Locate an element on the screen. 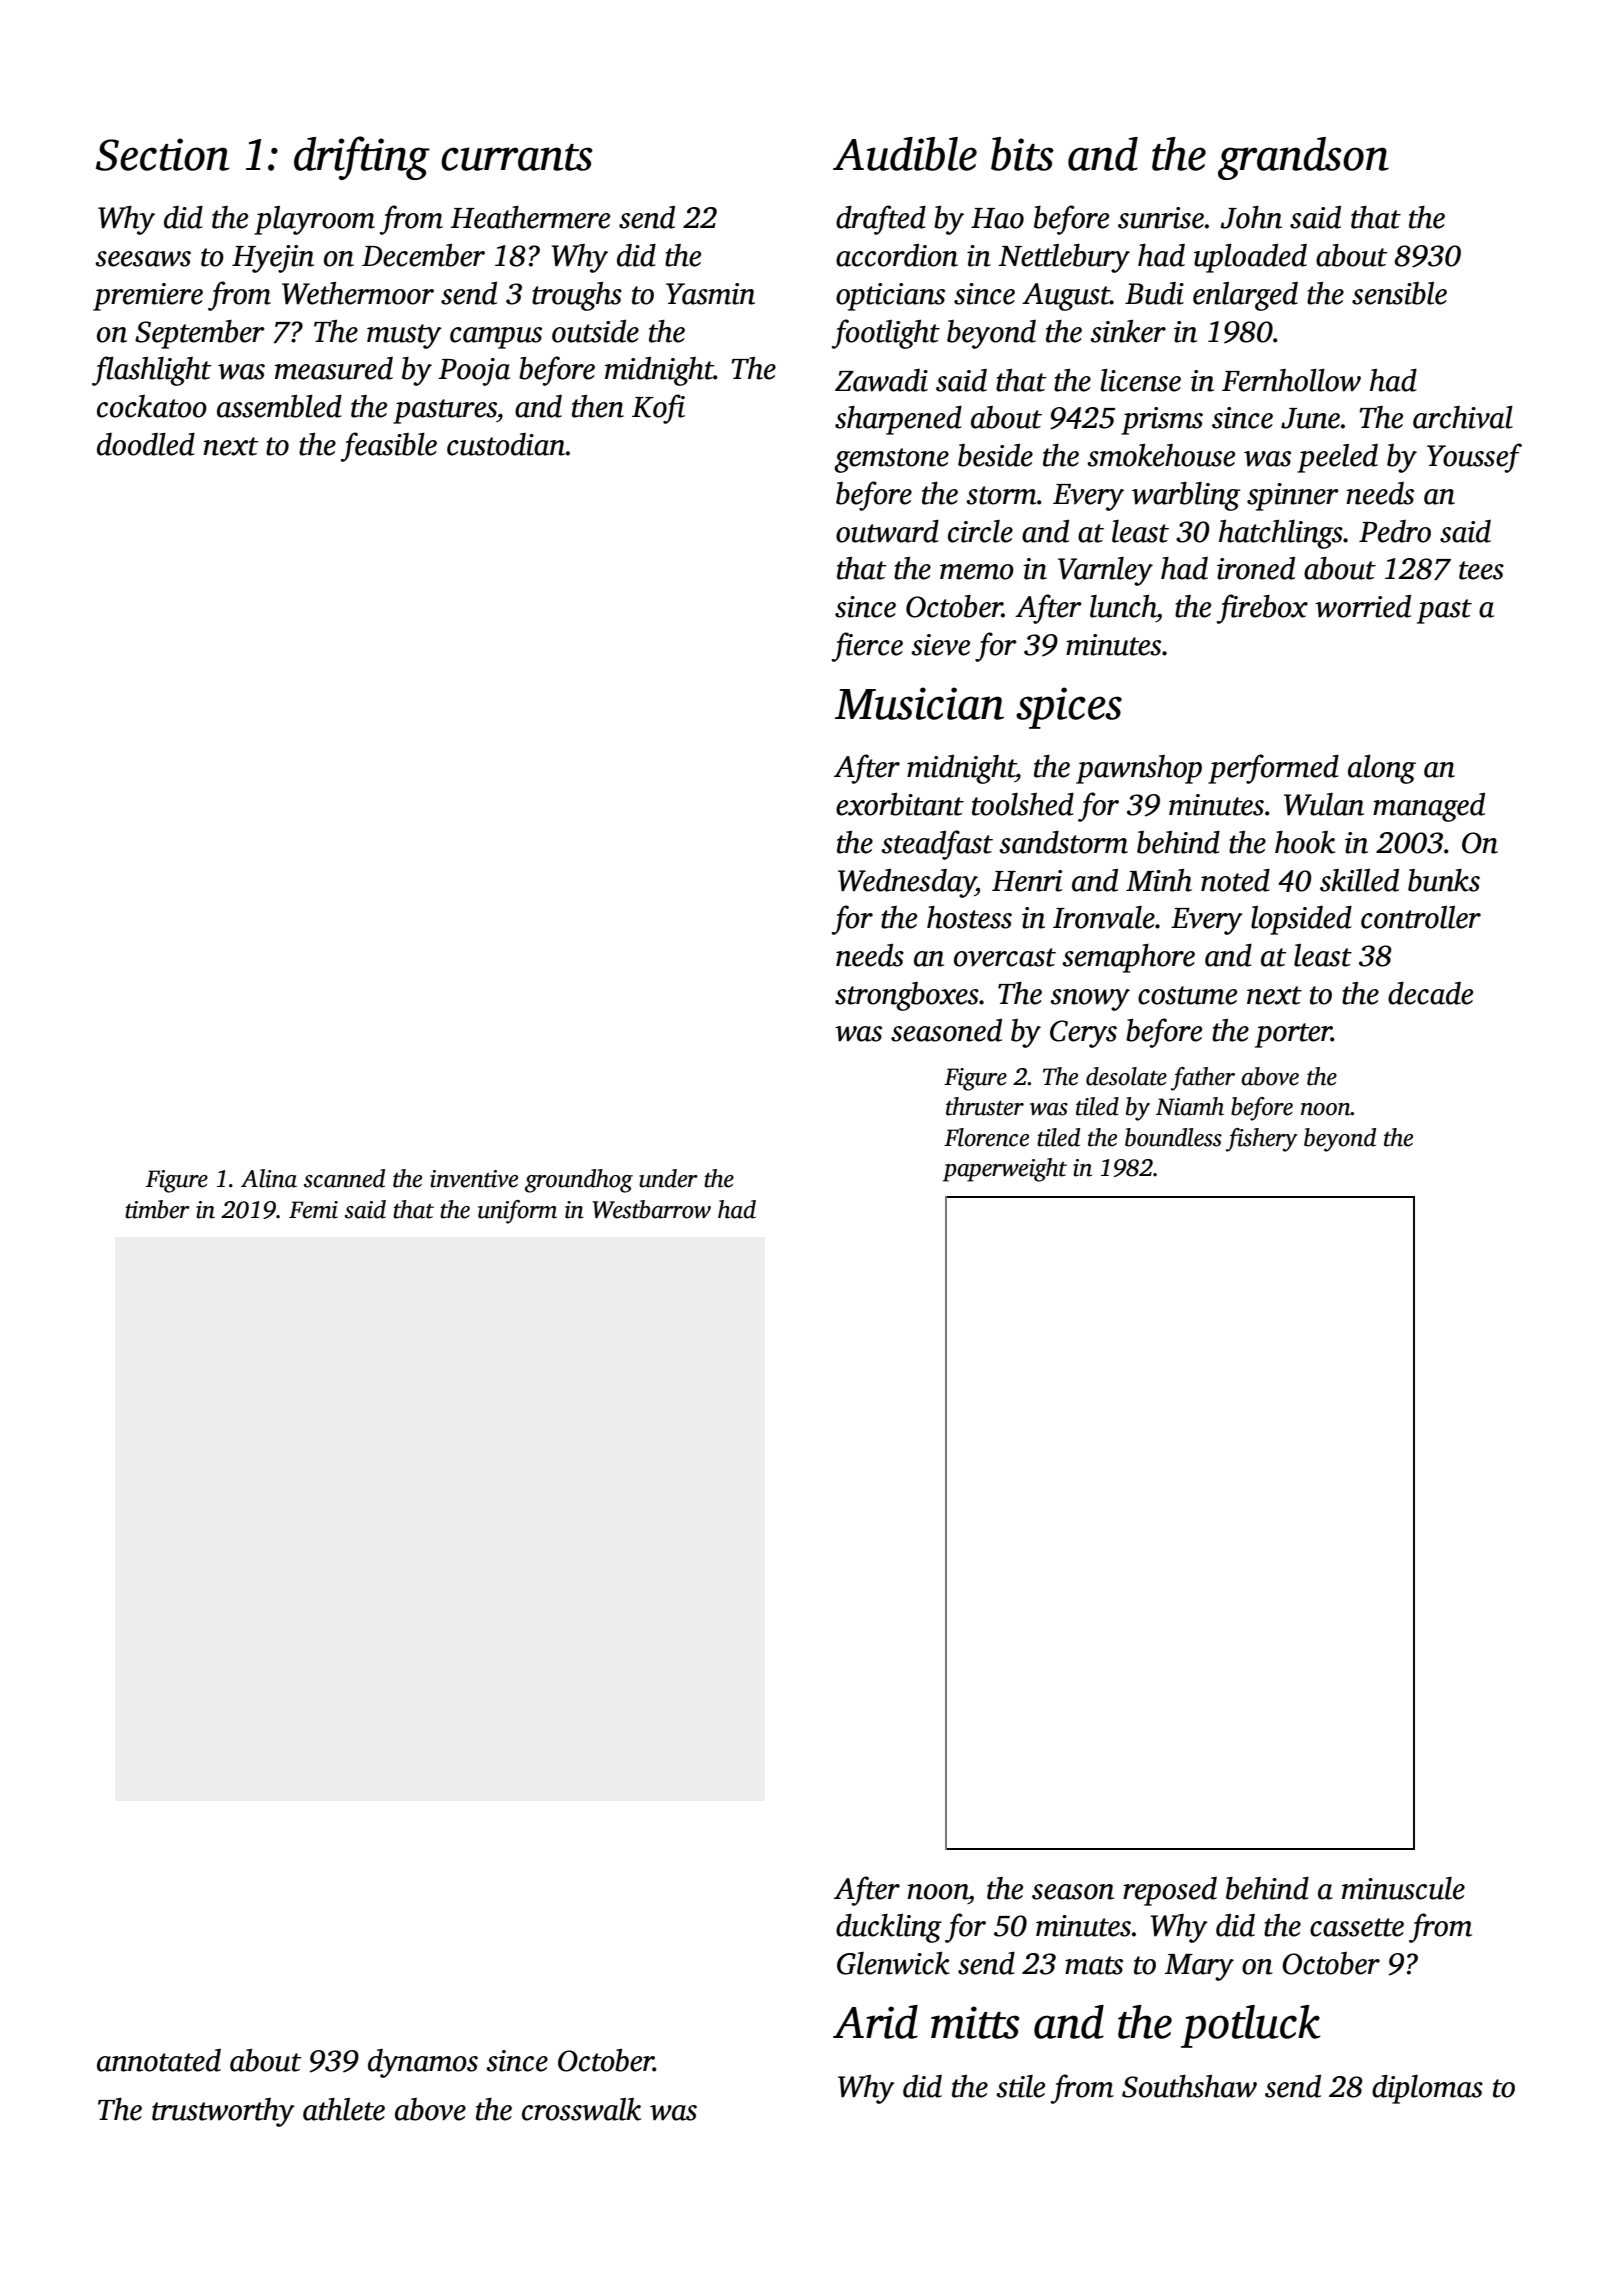  Ironvale is located at coordinates (1104, 917).
